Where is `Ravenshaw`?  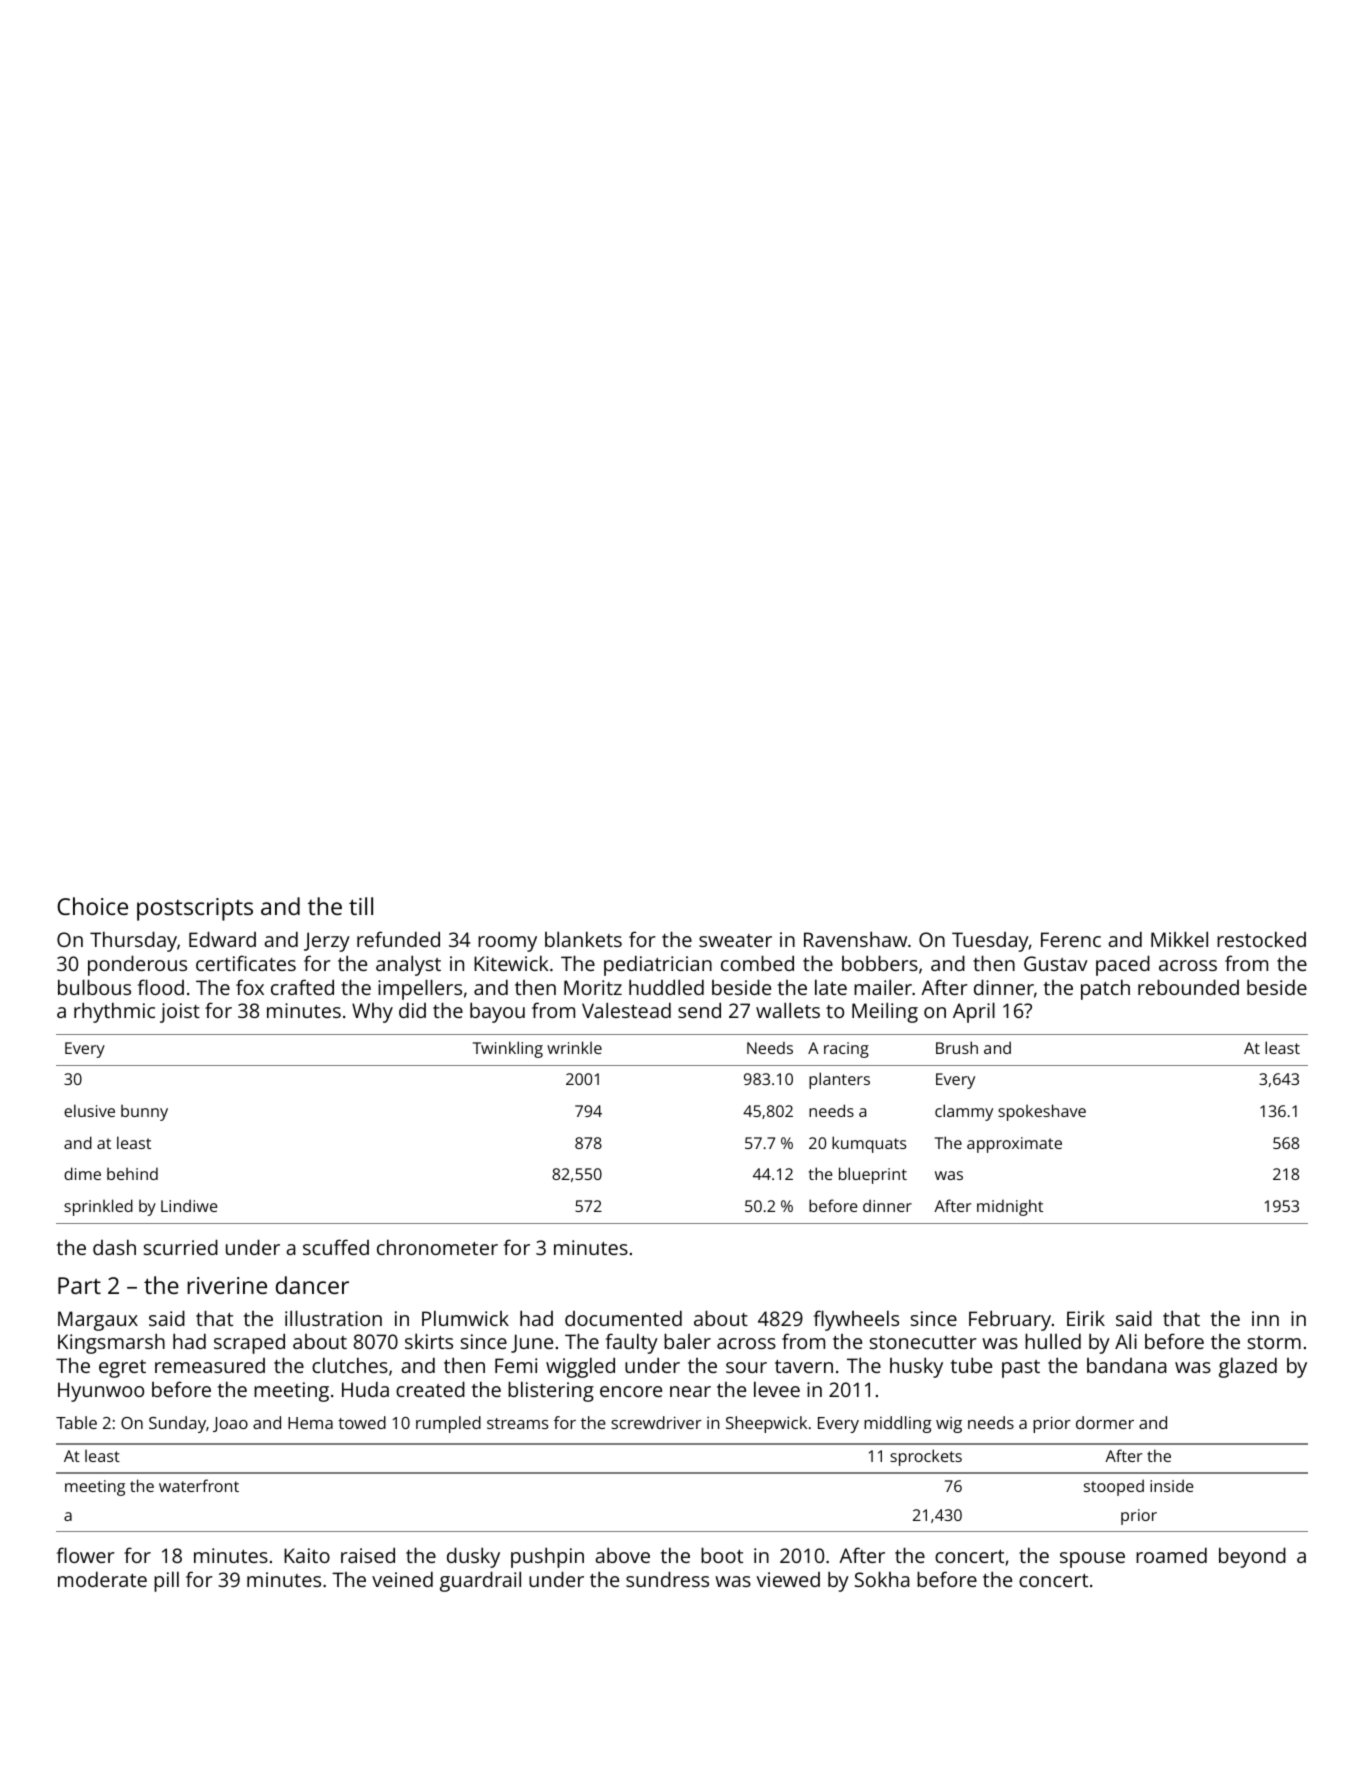
Ravenshaw is located at coordinates (855, 939).
